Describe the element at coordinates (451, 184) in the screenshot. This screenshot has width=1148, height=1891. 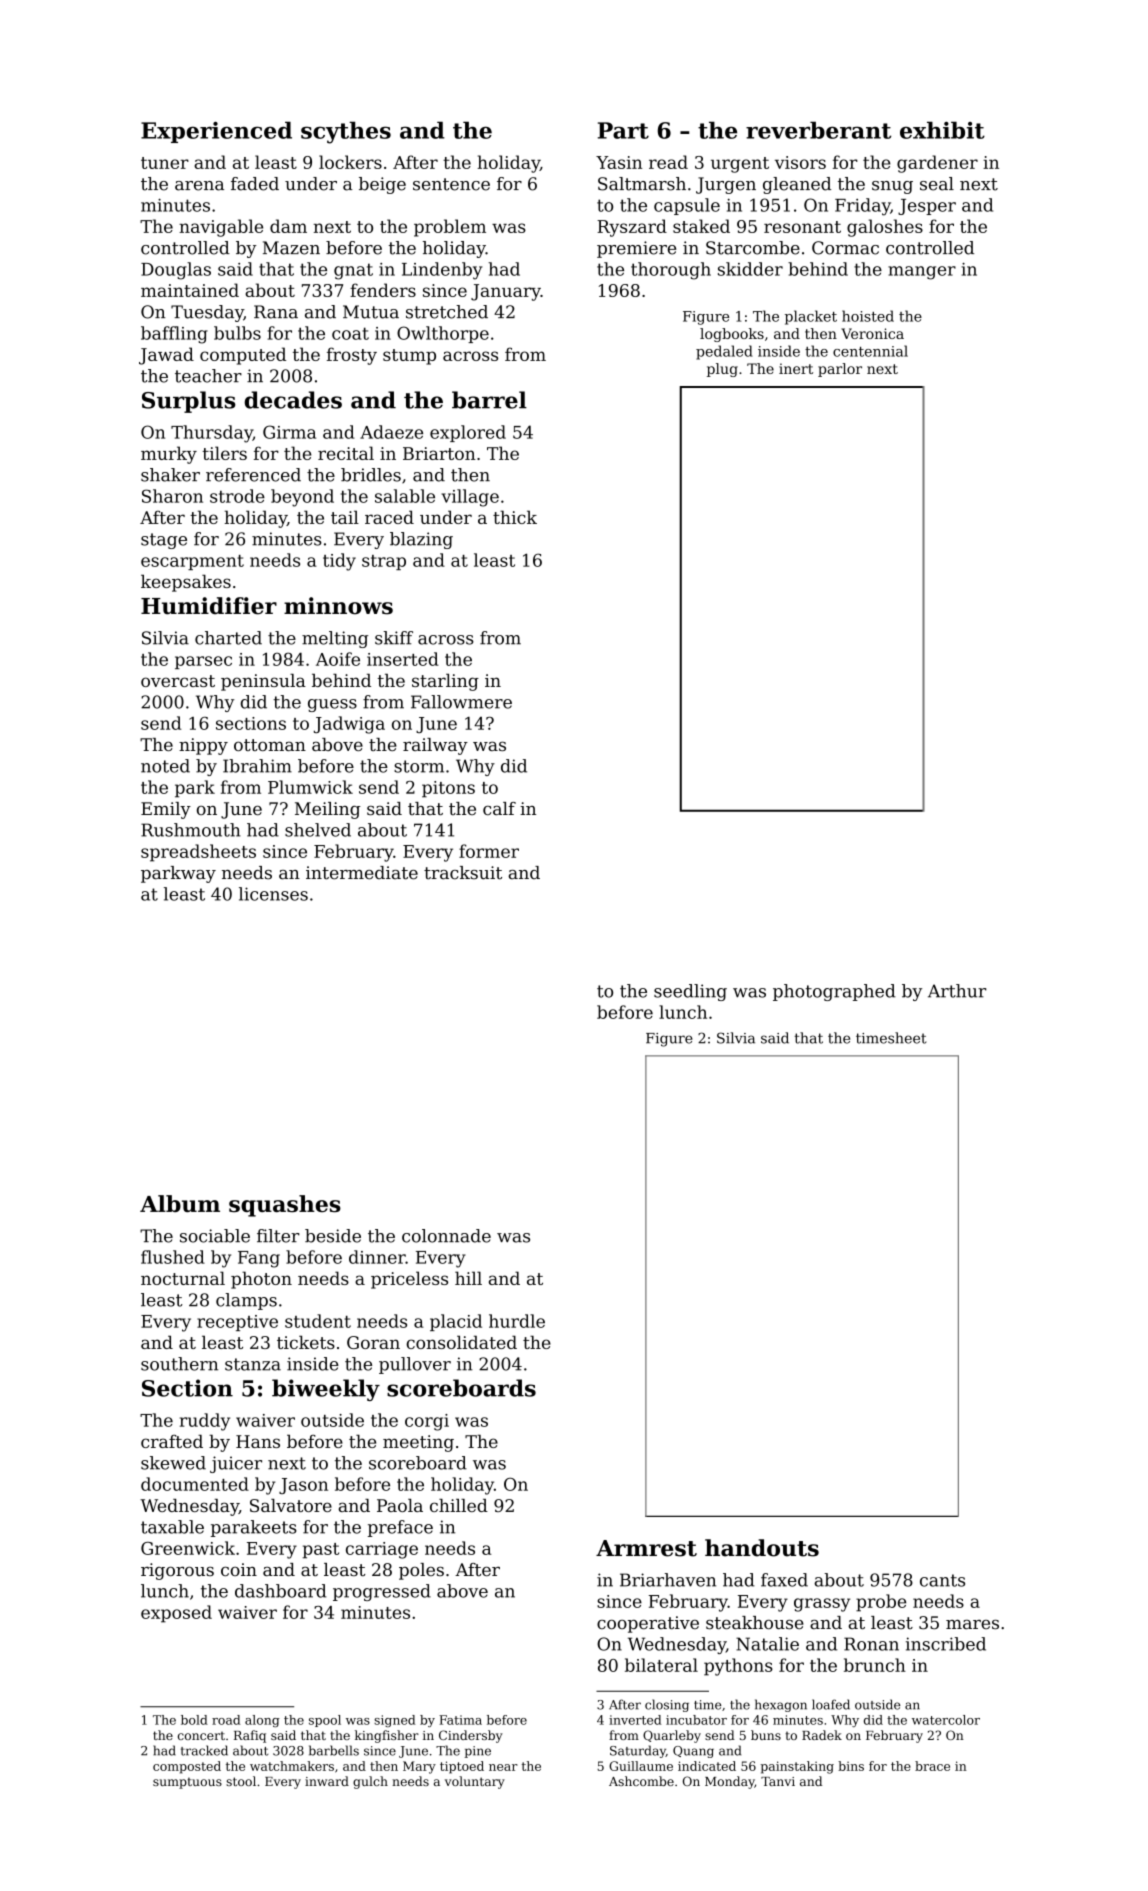
I see `sentence` at that location.
